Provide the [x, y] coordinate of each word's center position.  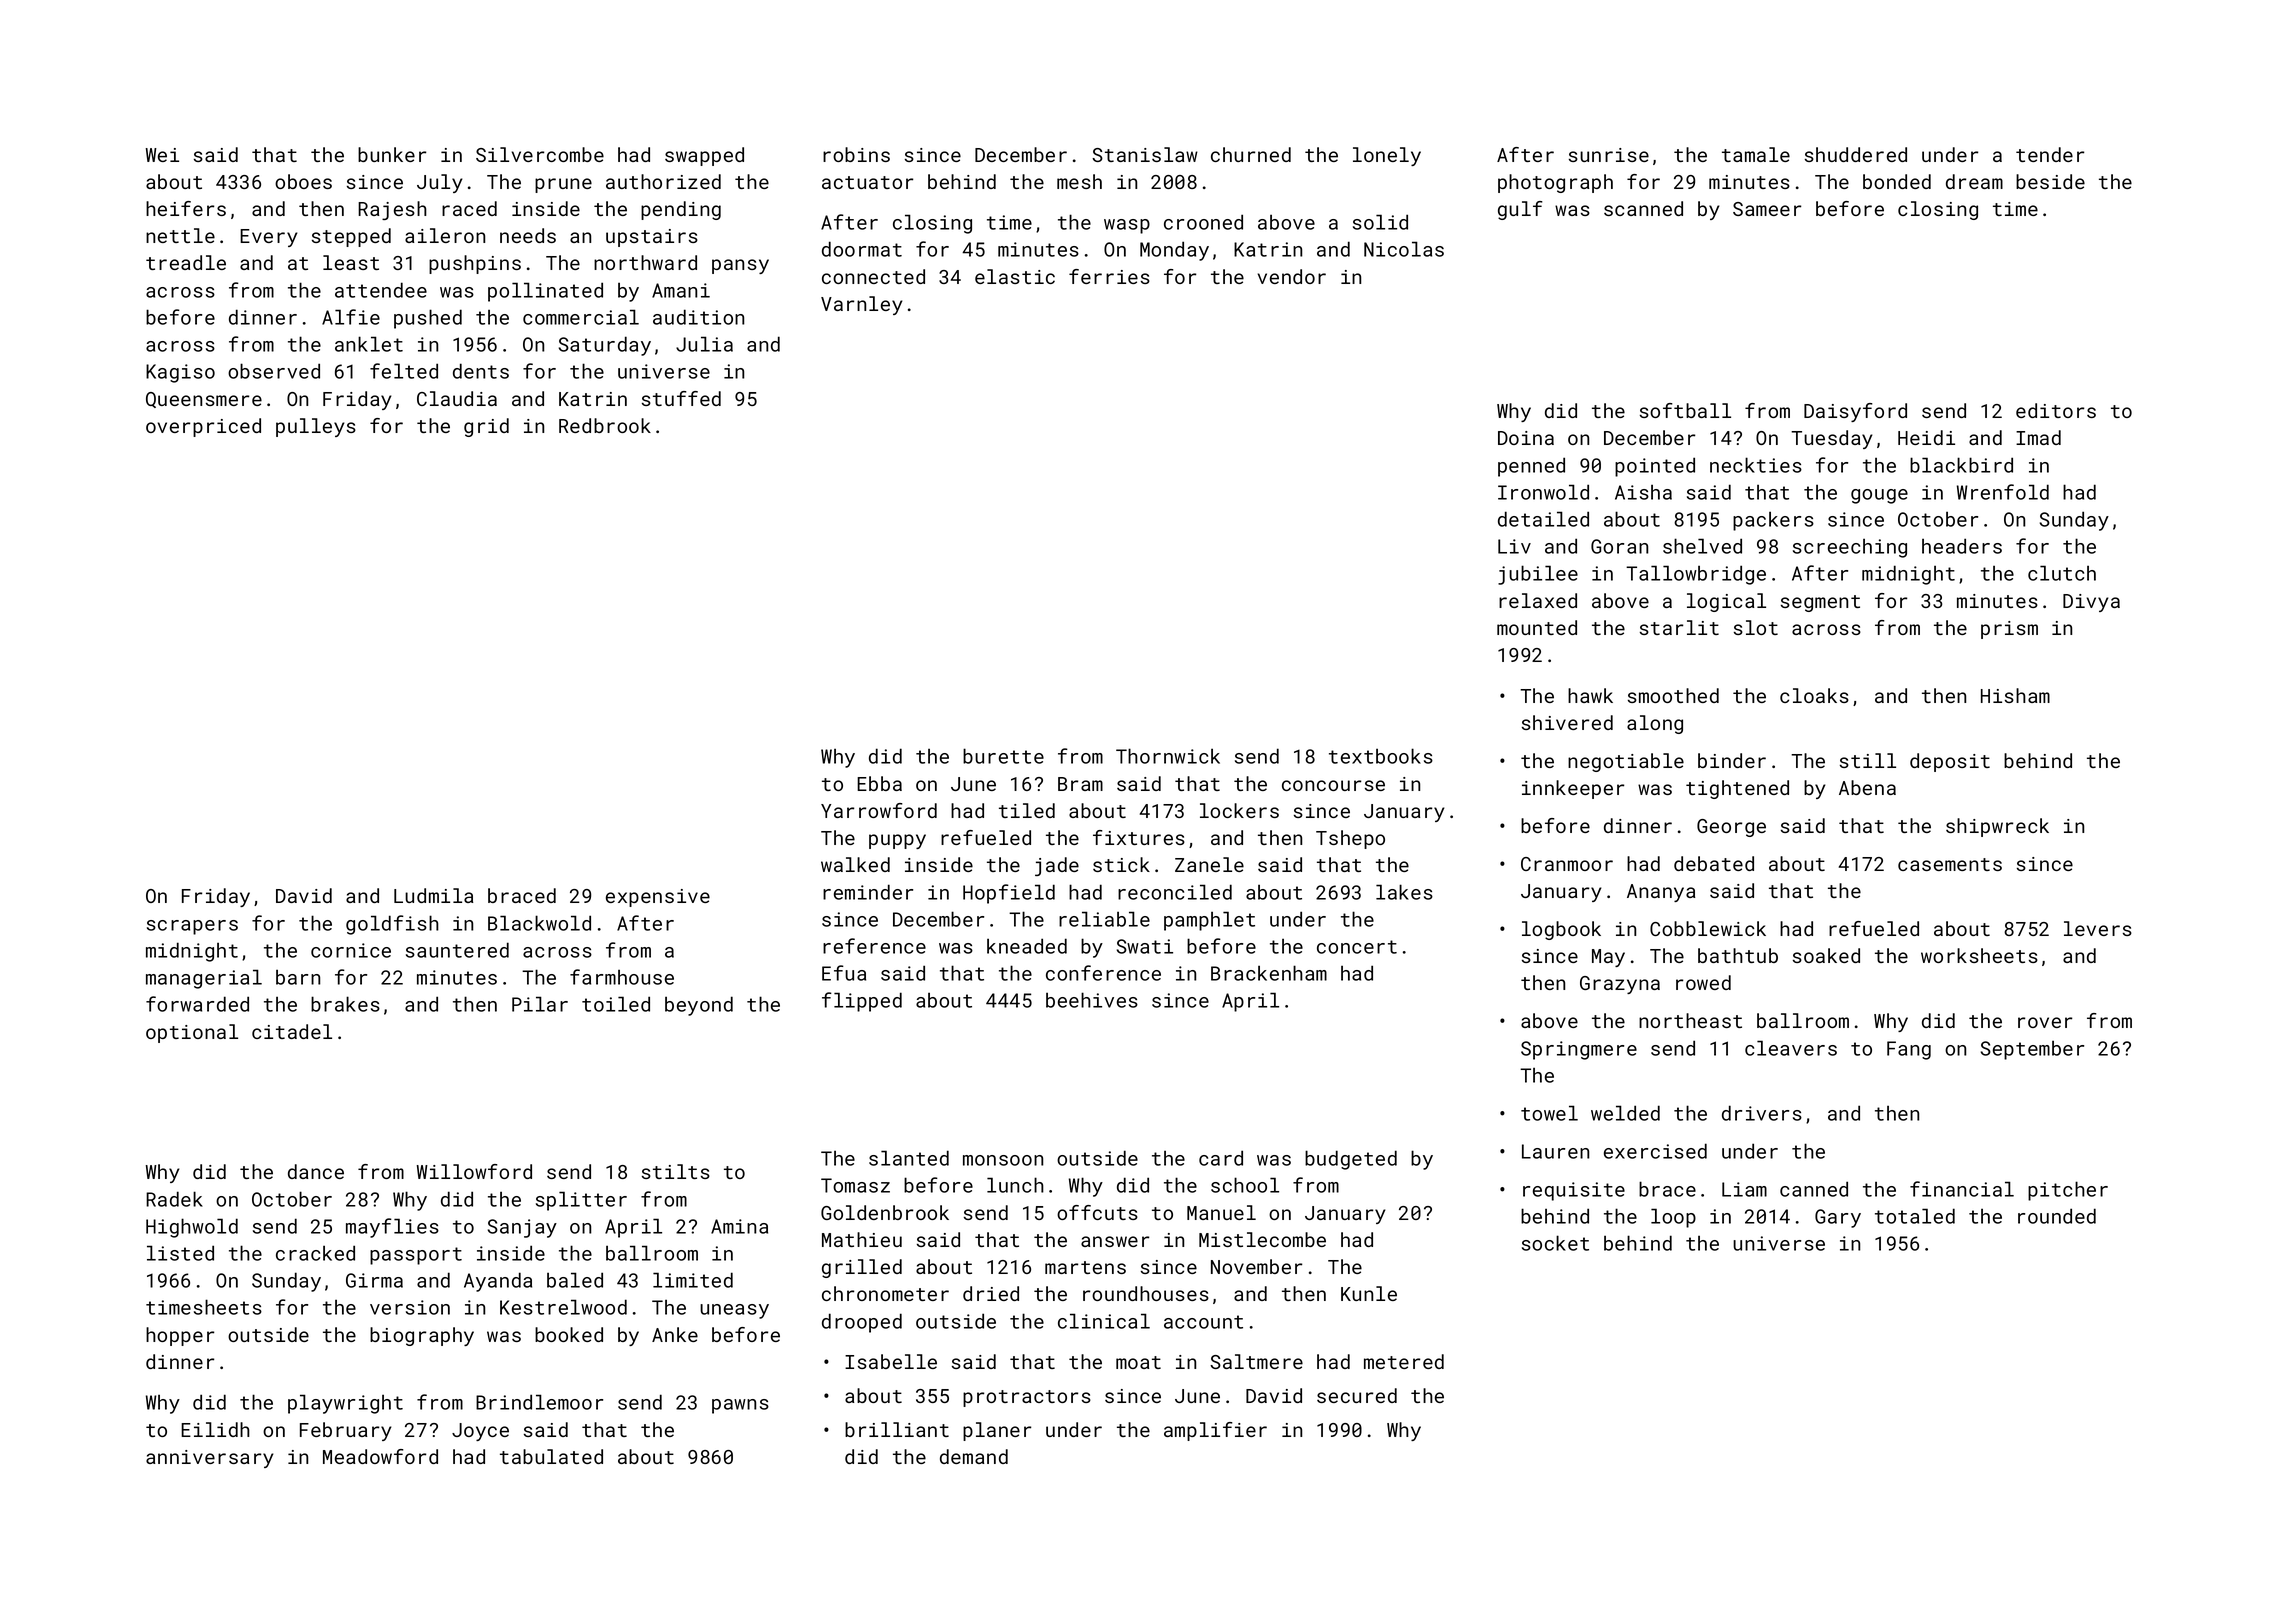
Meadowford [380, 1456]
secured [1357, 1395]
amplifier [1215, 1431]
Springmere [1579, 1050]
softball [1685, 410]
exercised [1655, 1151]
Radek [174, 1199]
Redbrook [605, 425]
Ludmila [433, 895]
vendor [1292, 276]
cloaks [1814, 695]
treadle [186, 262]
